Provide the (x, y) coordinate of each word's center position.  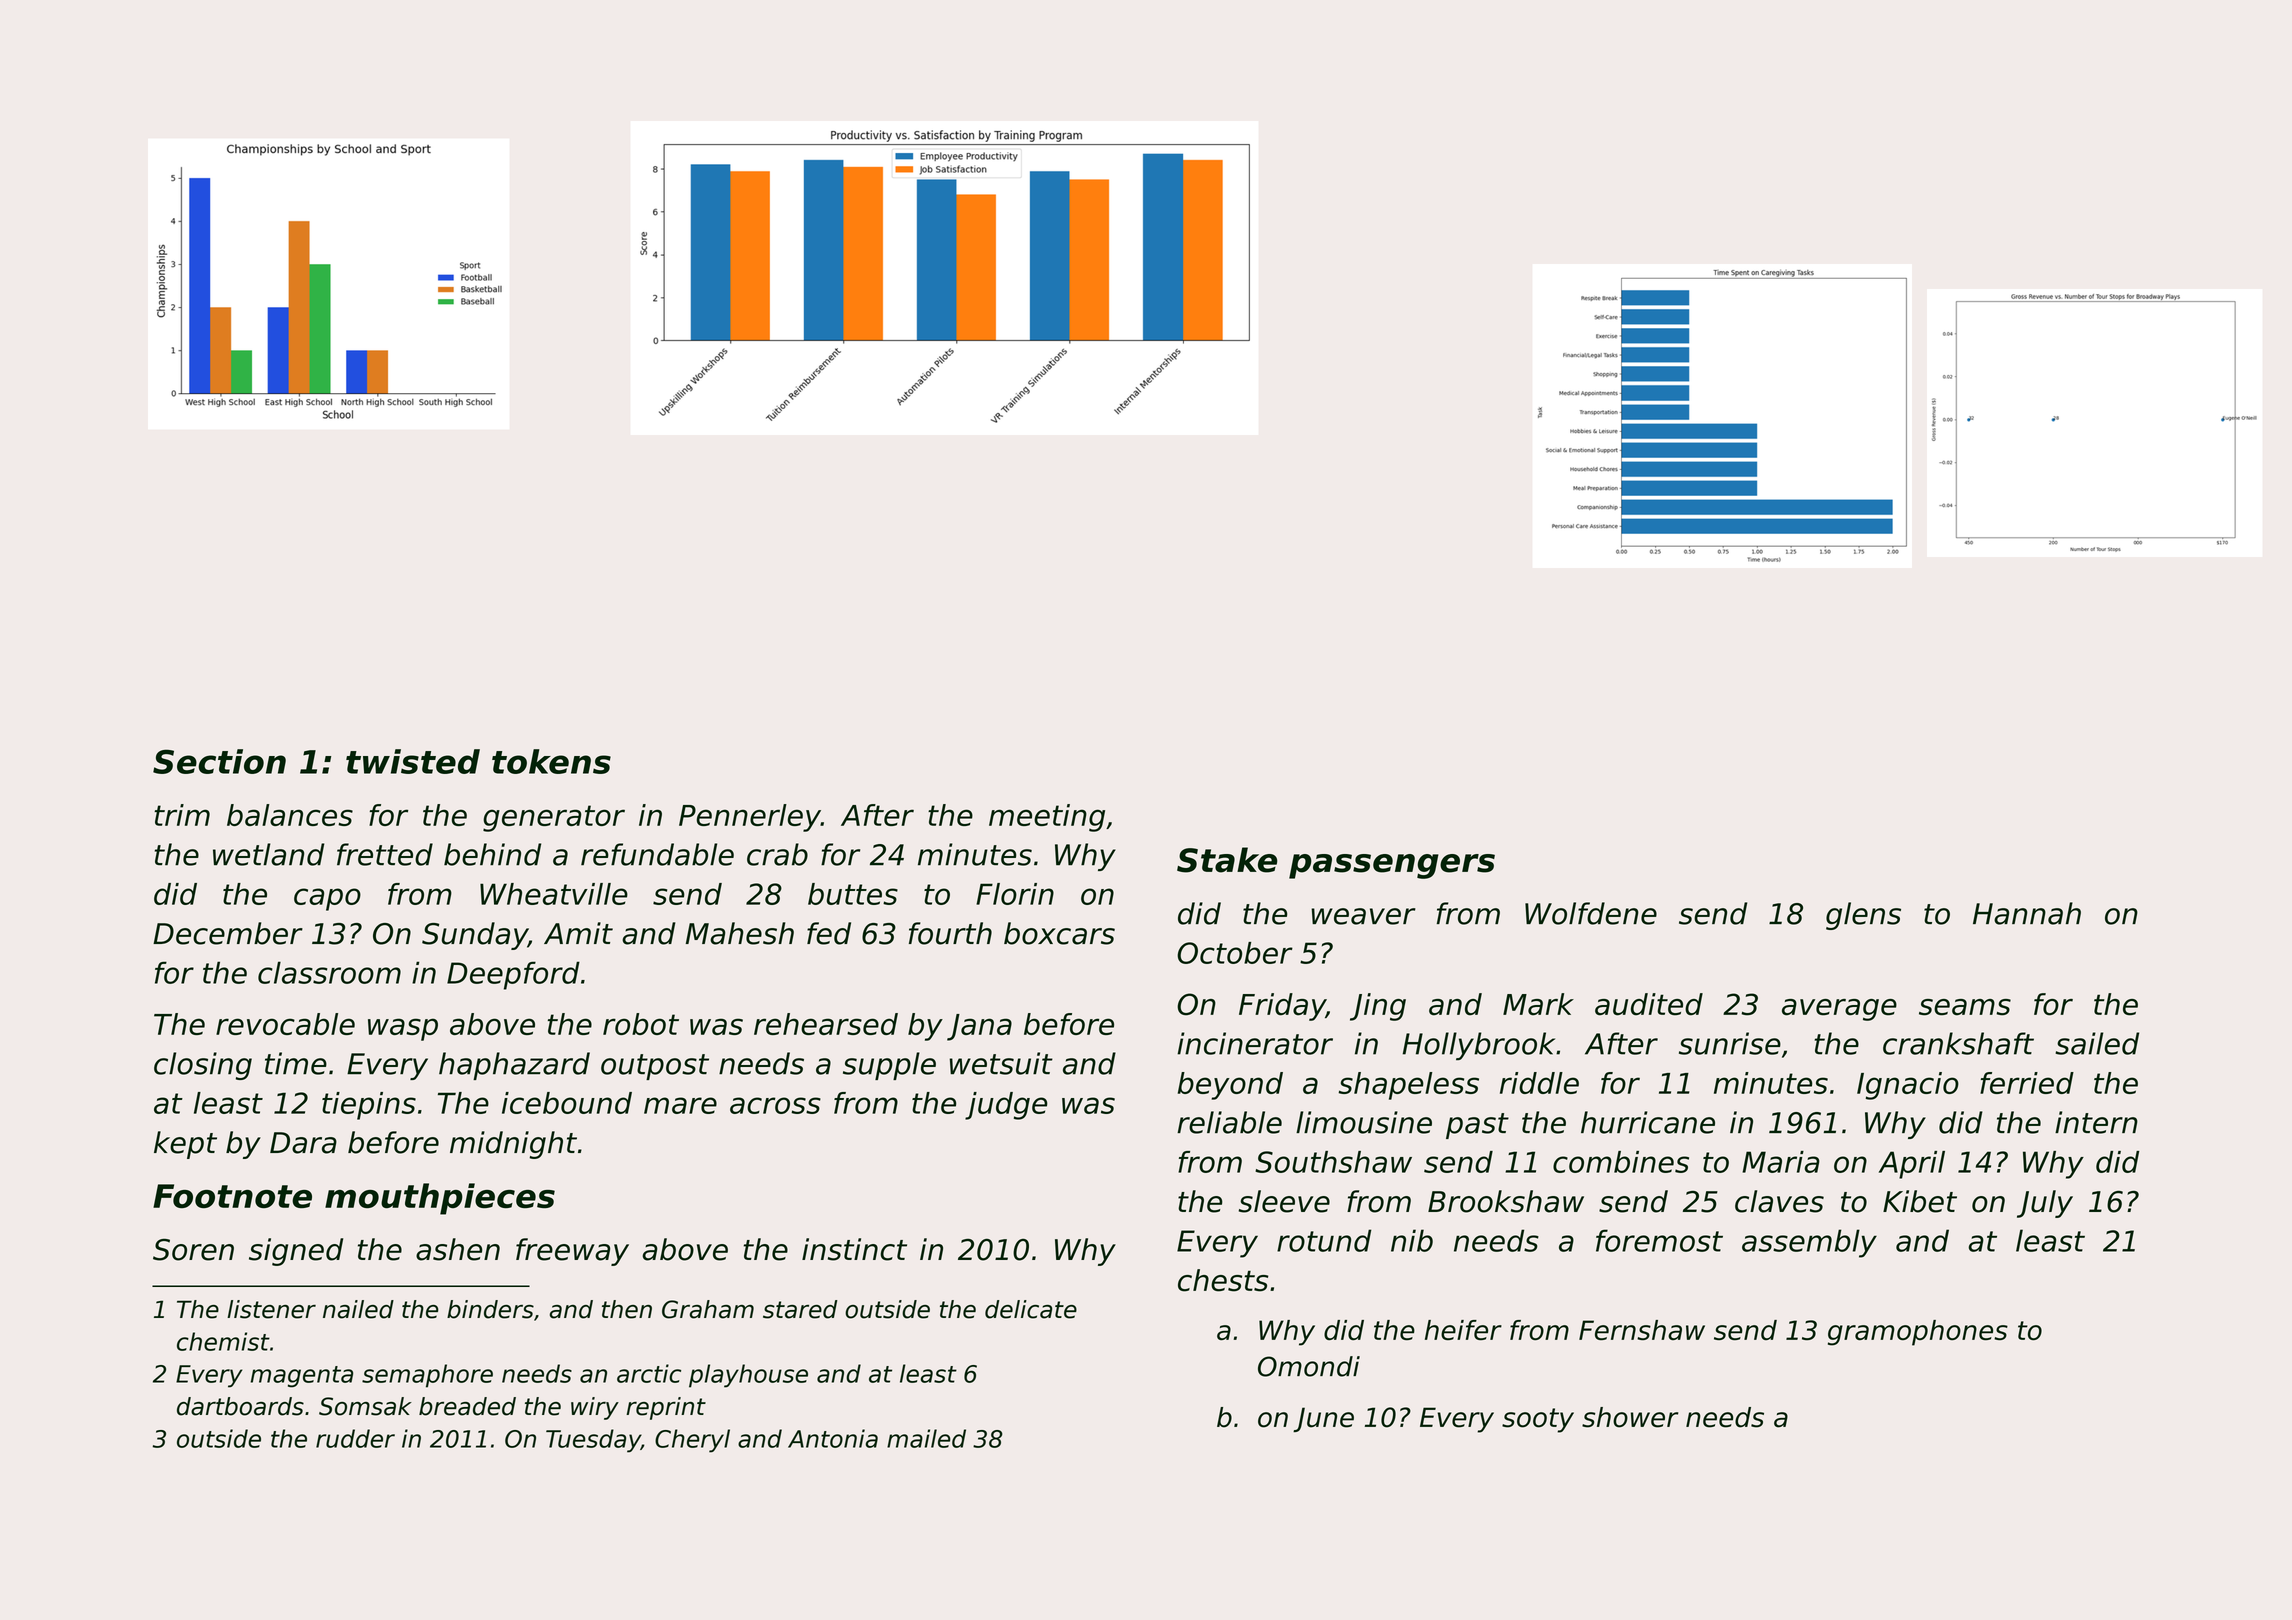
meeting (1047, 818)
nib (1412, 1240)
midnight (513, 1145)
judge (1006, 1106)
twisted (413, 761)
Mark (1538, 1004)
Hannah (2027, 913)
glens (1863, 916)
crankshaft (1958, 1043)
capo (327, 899)
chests (1223, 1280)
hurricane (1648, 1122)
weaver (1363, 916)
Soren (193, 1250)
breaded (467, 1406)
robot (641, 1024)
